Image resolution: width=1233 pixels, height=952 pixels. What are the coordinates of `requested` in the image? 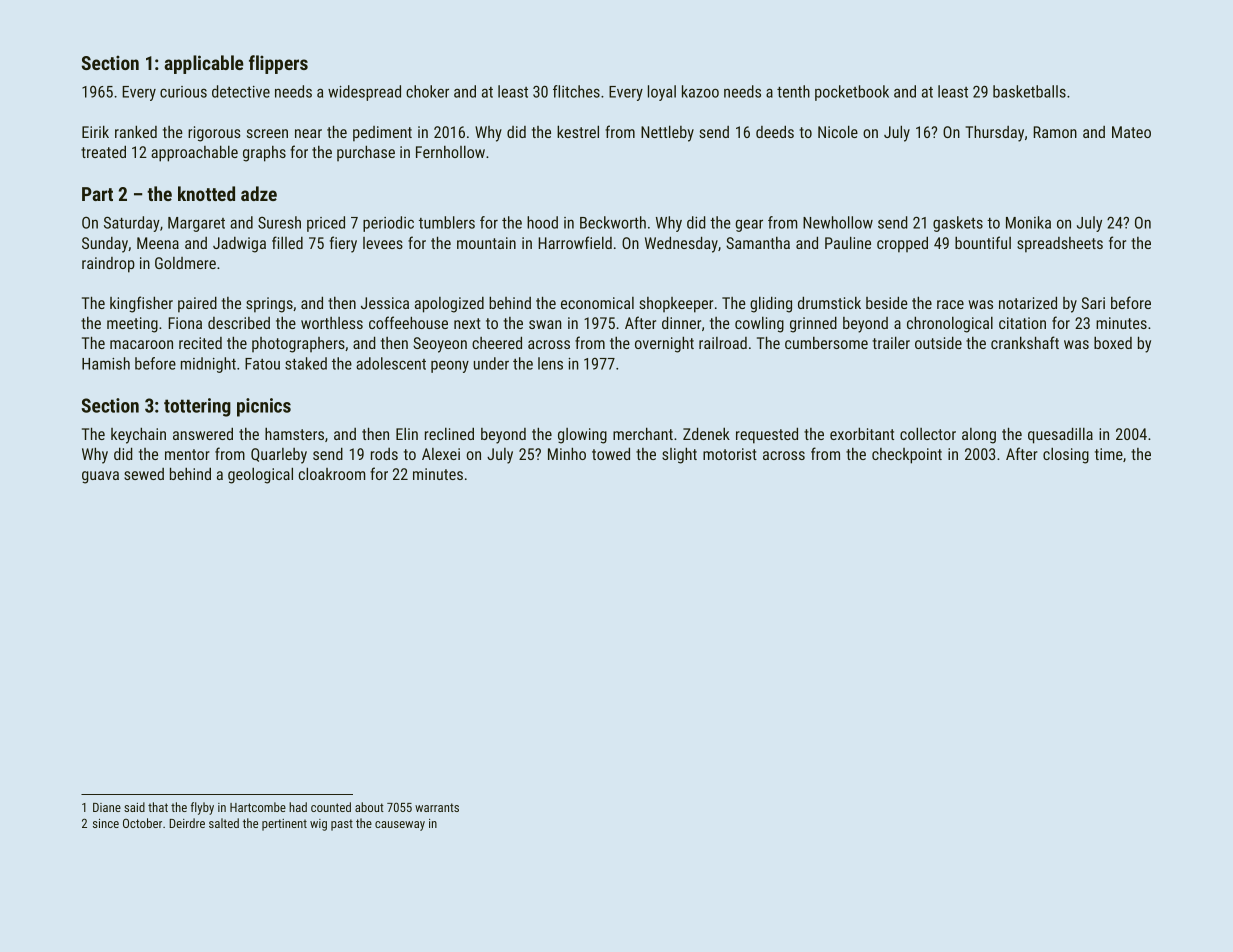 It's located at (767, 435).
